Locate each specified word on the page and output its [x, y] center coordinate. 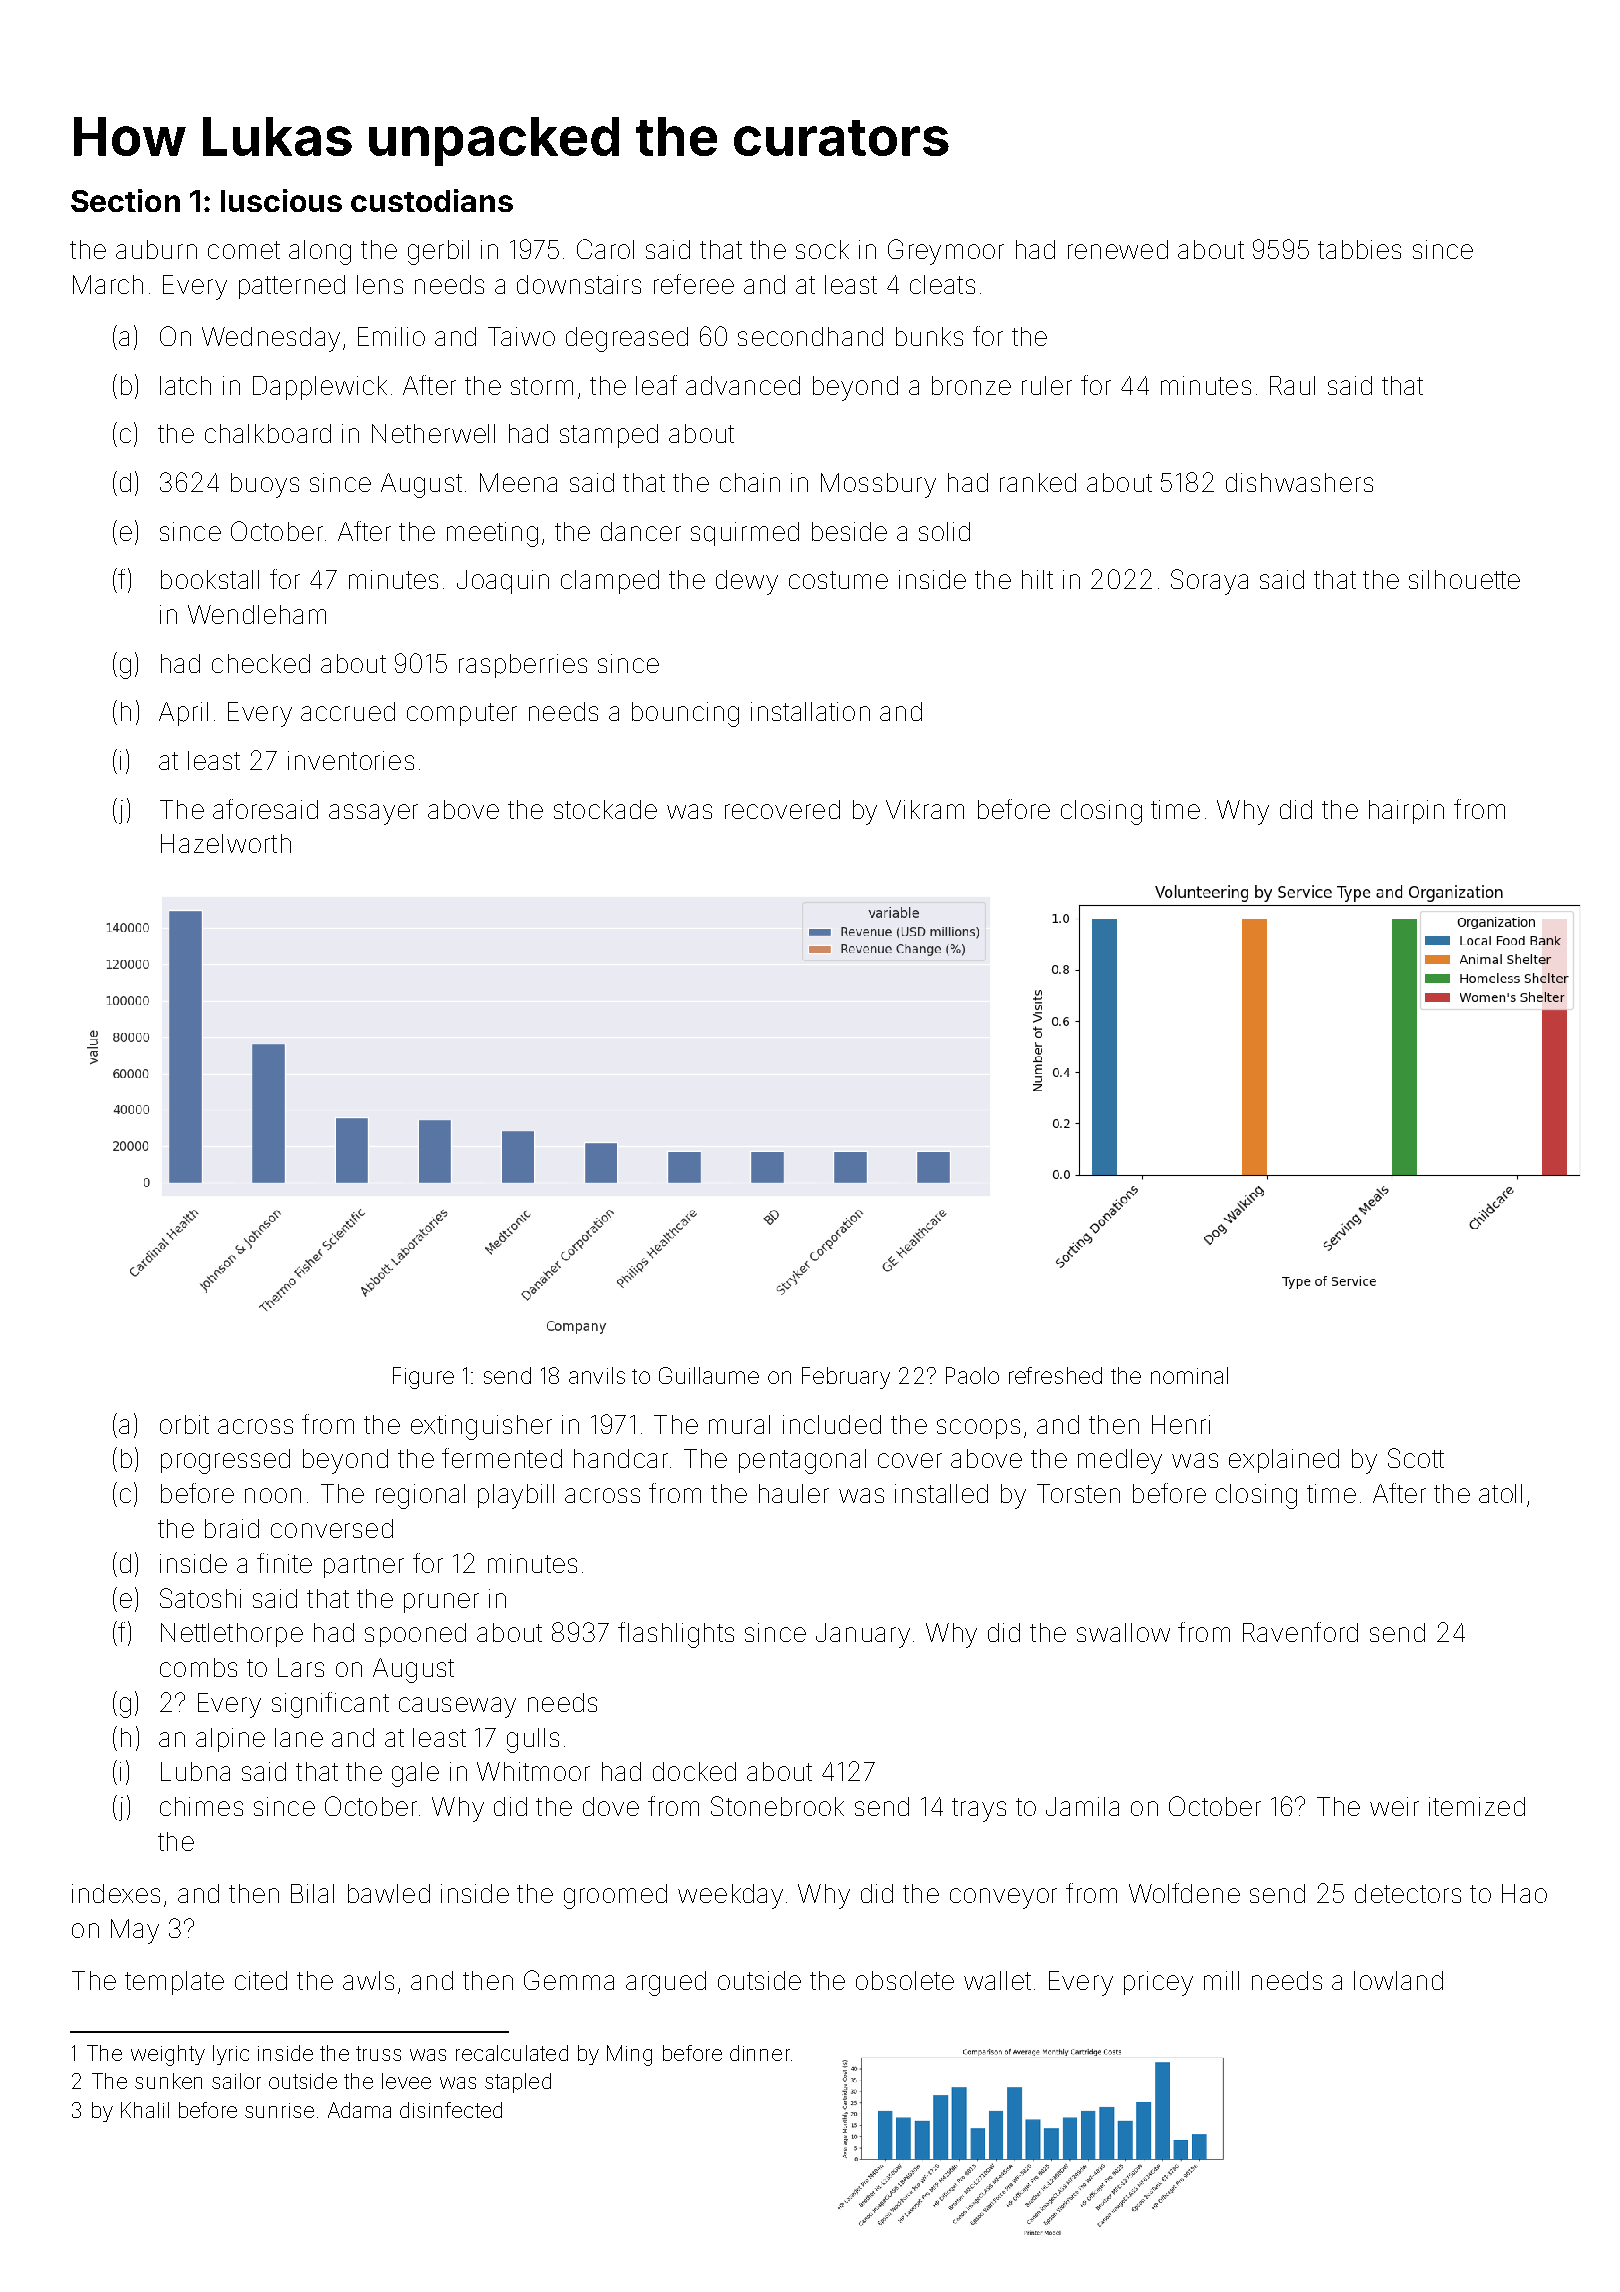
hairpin [1406, 812]
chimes [201, 1806]
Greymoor [946, 252]
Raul [1292, 385]
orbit [184, 1424]
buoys [265, 485]
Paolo [972, 1375]
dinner [760, 2053]
